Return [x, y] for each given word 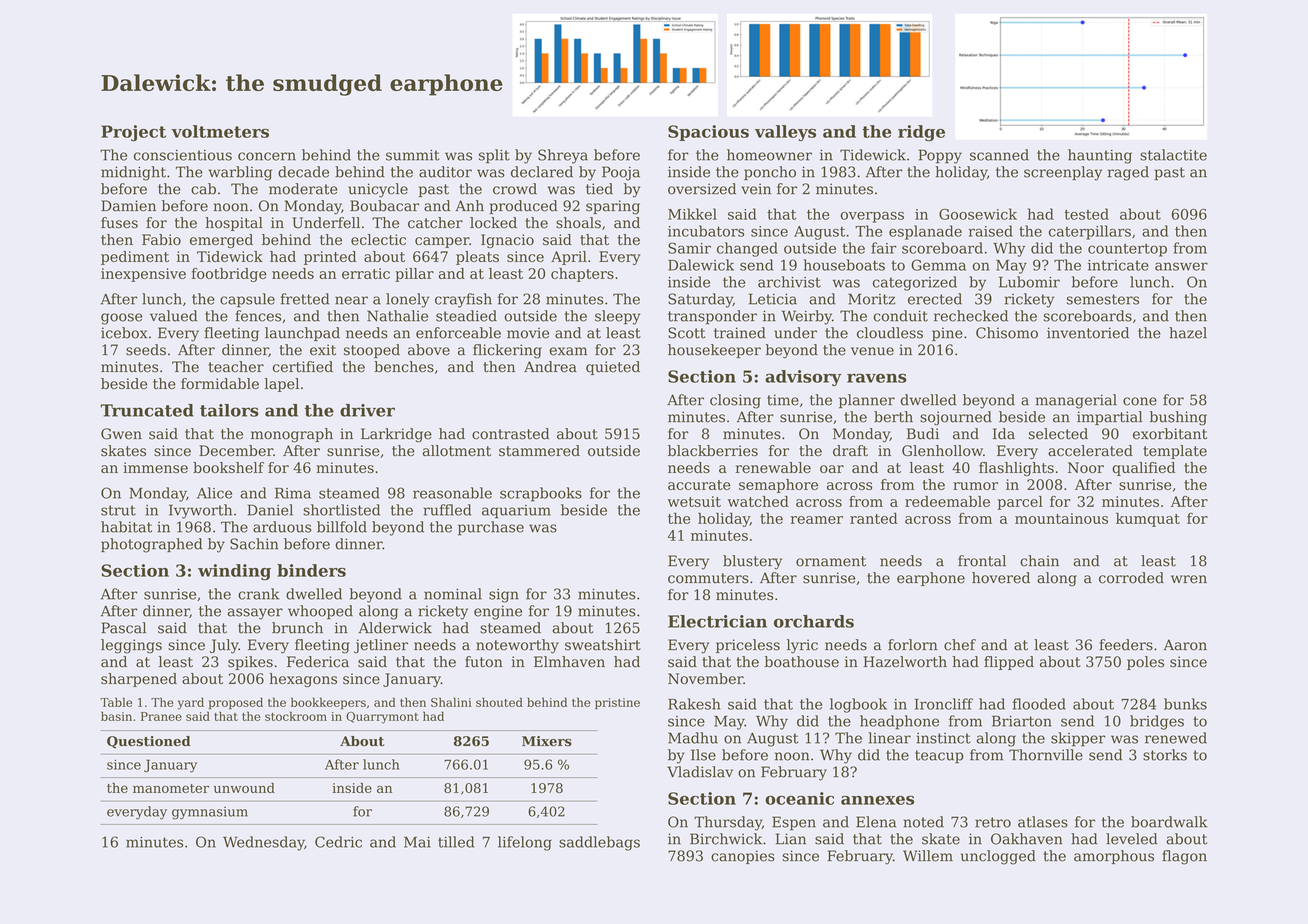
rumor [975, 486]
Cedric [338, 842]
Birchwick [726, 839]
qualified [1143, 469]
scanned [999, 155]
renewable [773, 467]
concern [267, 156]
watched [758, 501]
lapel [282, 385]
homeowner [769, 155]
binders [311, 570]
